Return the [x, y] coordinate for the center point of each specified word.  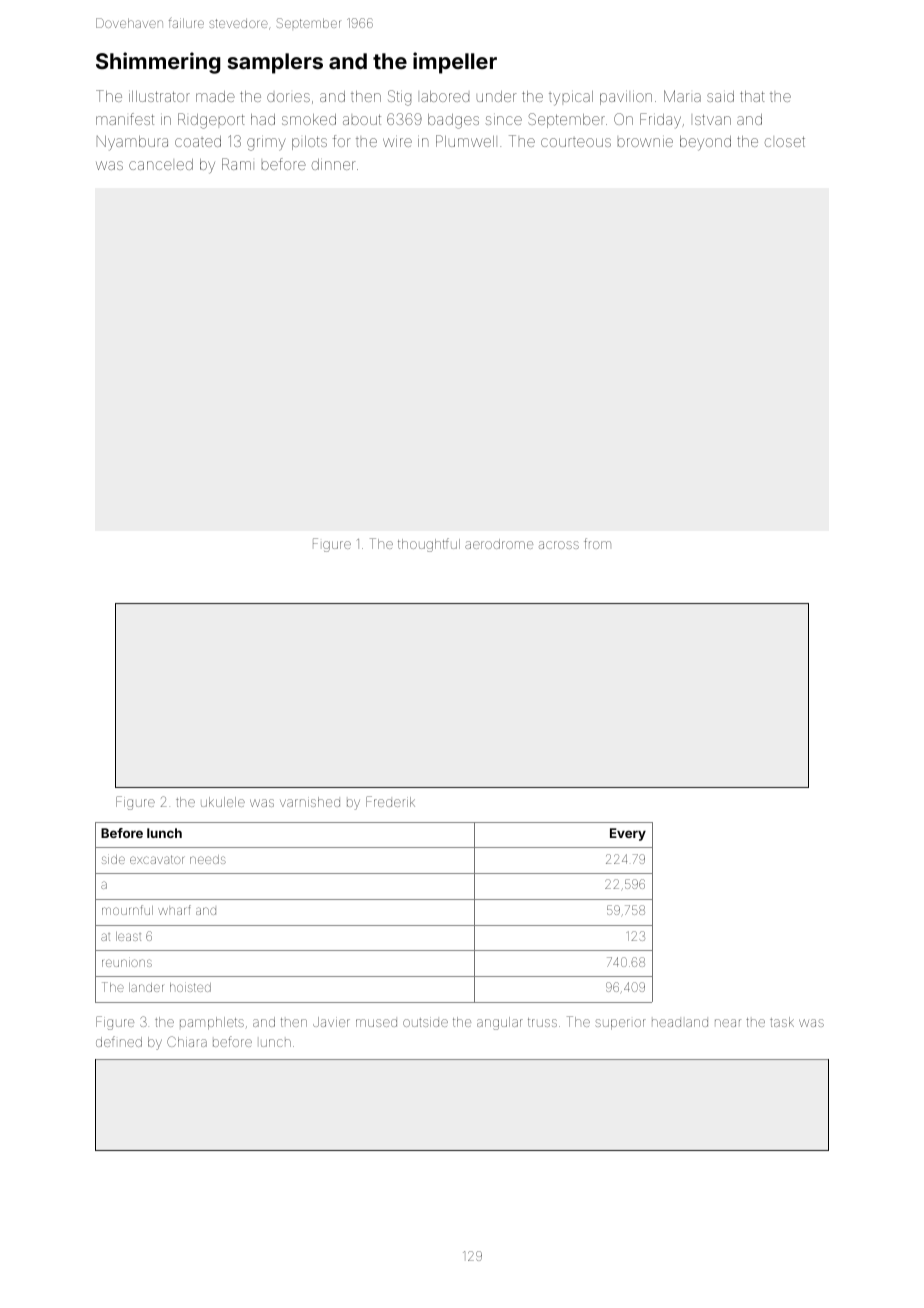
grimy [266, 144]
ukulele [223, 802]
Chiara [187, 1041]
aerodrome [499, 544]
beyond [705, 143]
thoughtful [429, 545]
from [597, 543]
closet [785, 141]
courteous [576, 142]
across [559, 545]
